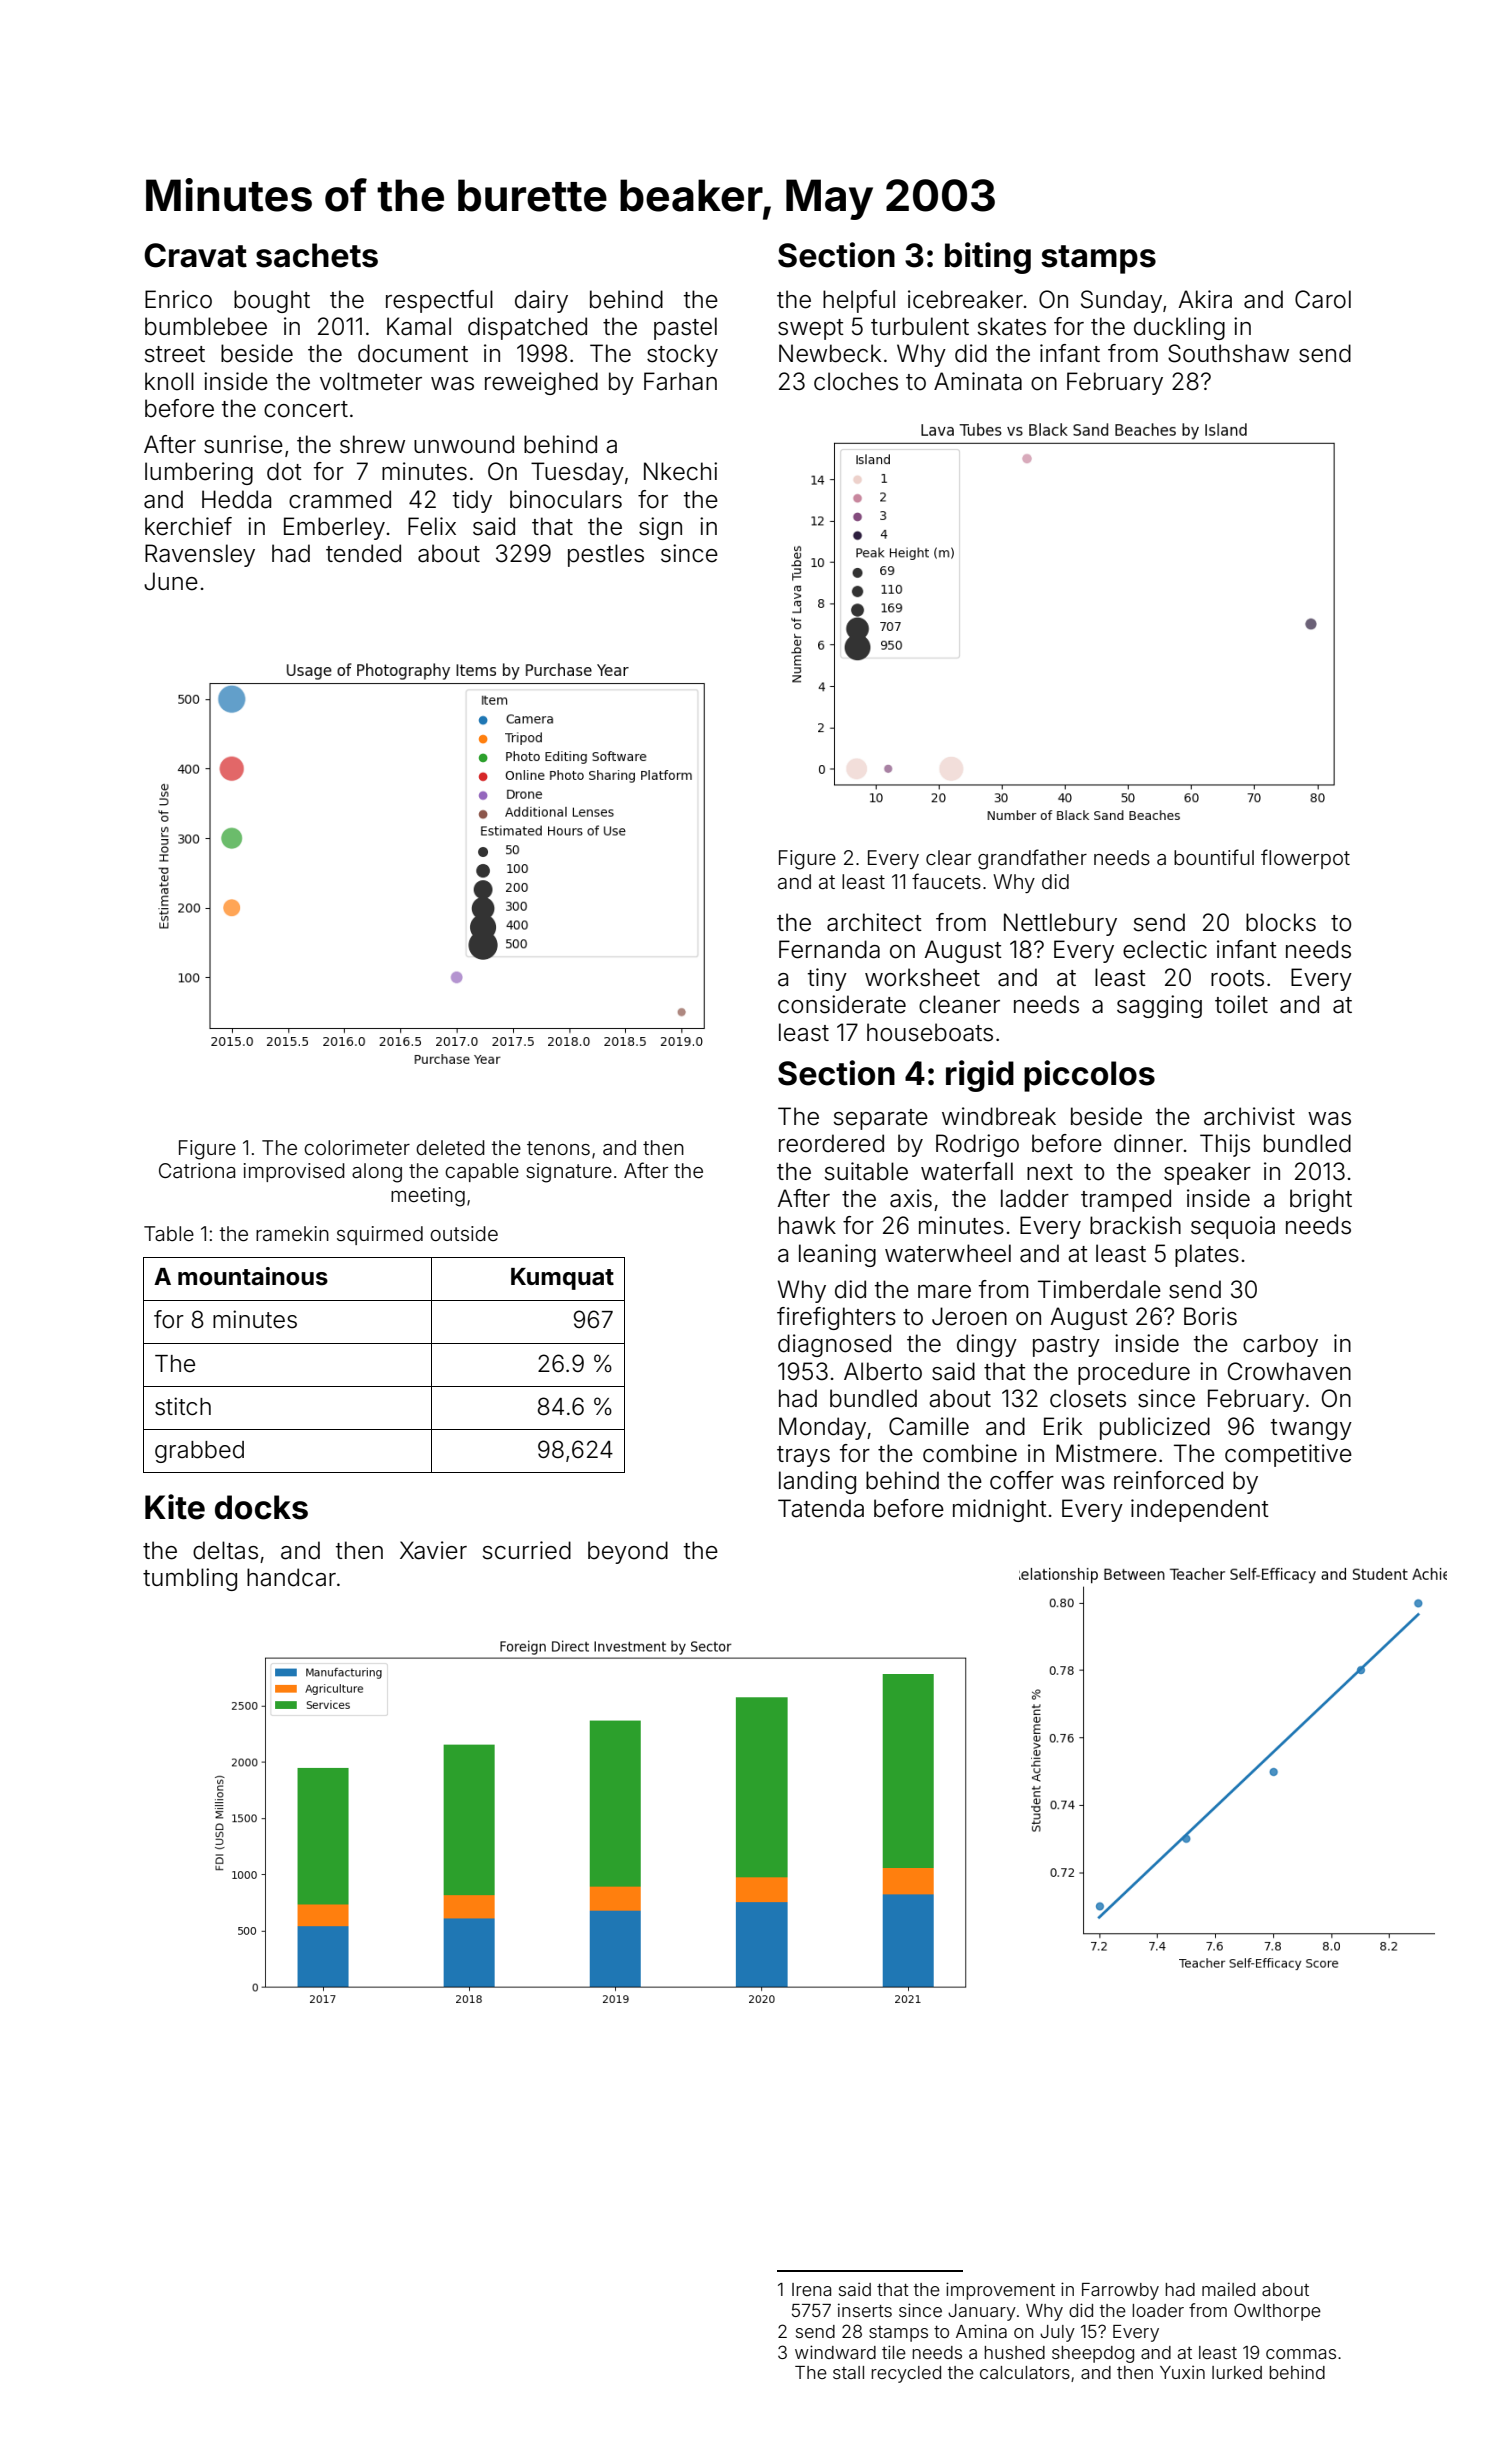  I want to click on cloches, so click(856, 381).
